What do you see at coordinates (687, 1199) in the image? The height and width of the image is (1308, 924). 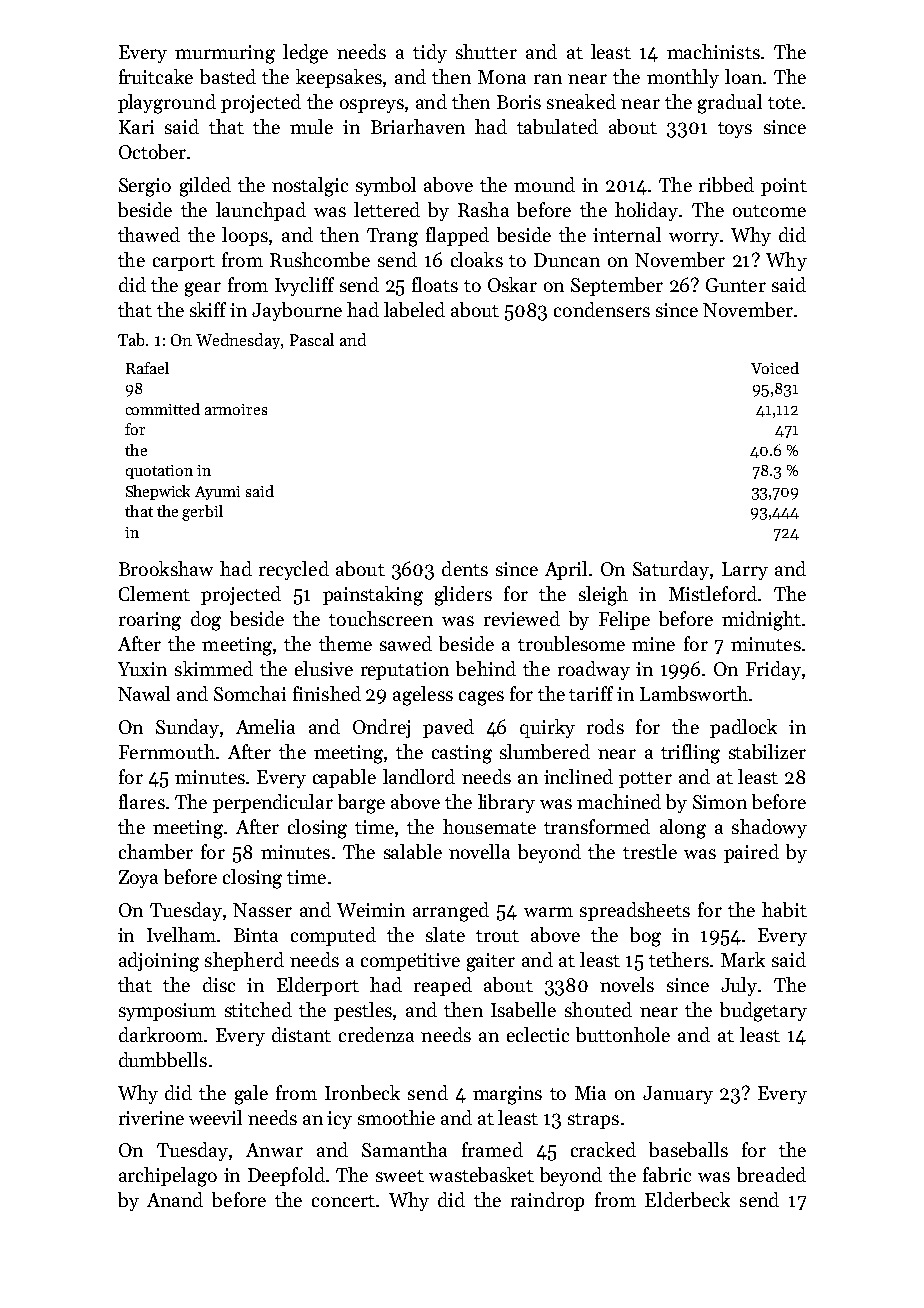 I see `Elderbeck` at bounding box center [687, 1199].
